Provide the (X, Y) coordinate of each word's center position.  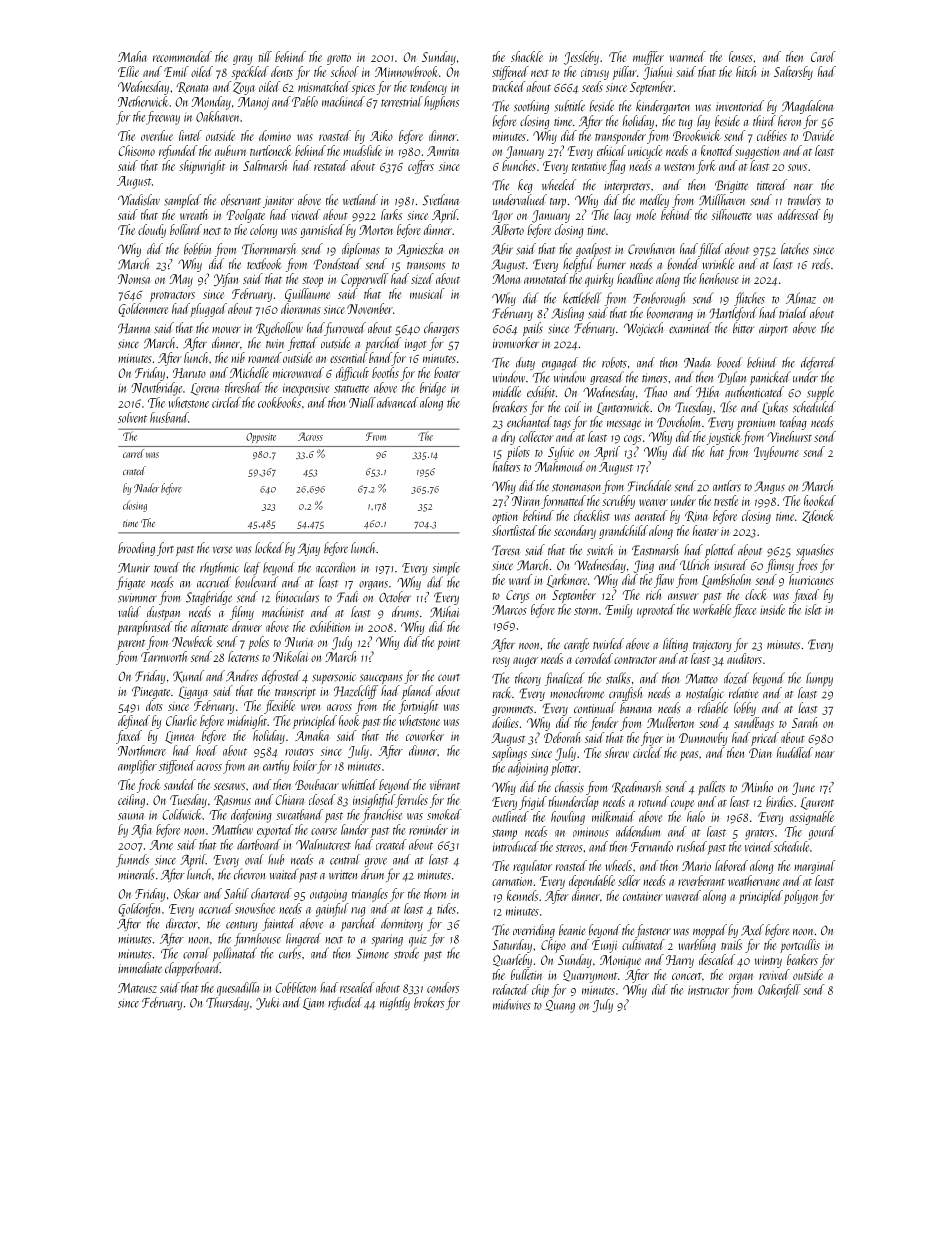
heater (706, 530)
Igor (502, 216)
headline (635, 278)
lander (355, 829)
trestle (726, 500)
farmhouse (257, 939)
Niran (526, 501)
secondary (575, 532)
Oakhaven (217, 116)
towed (167, 567)
